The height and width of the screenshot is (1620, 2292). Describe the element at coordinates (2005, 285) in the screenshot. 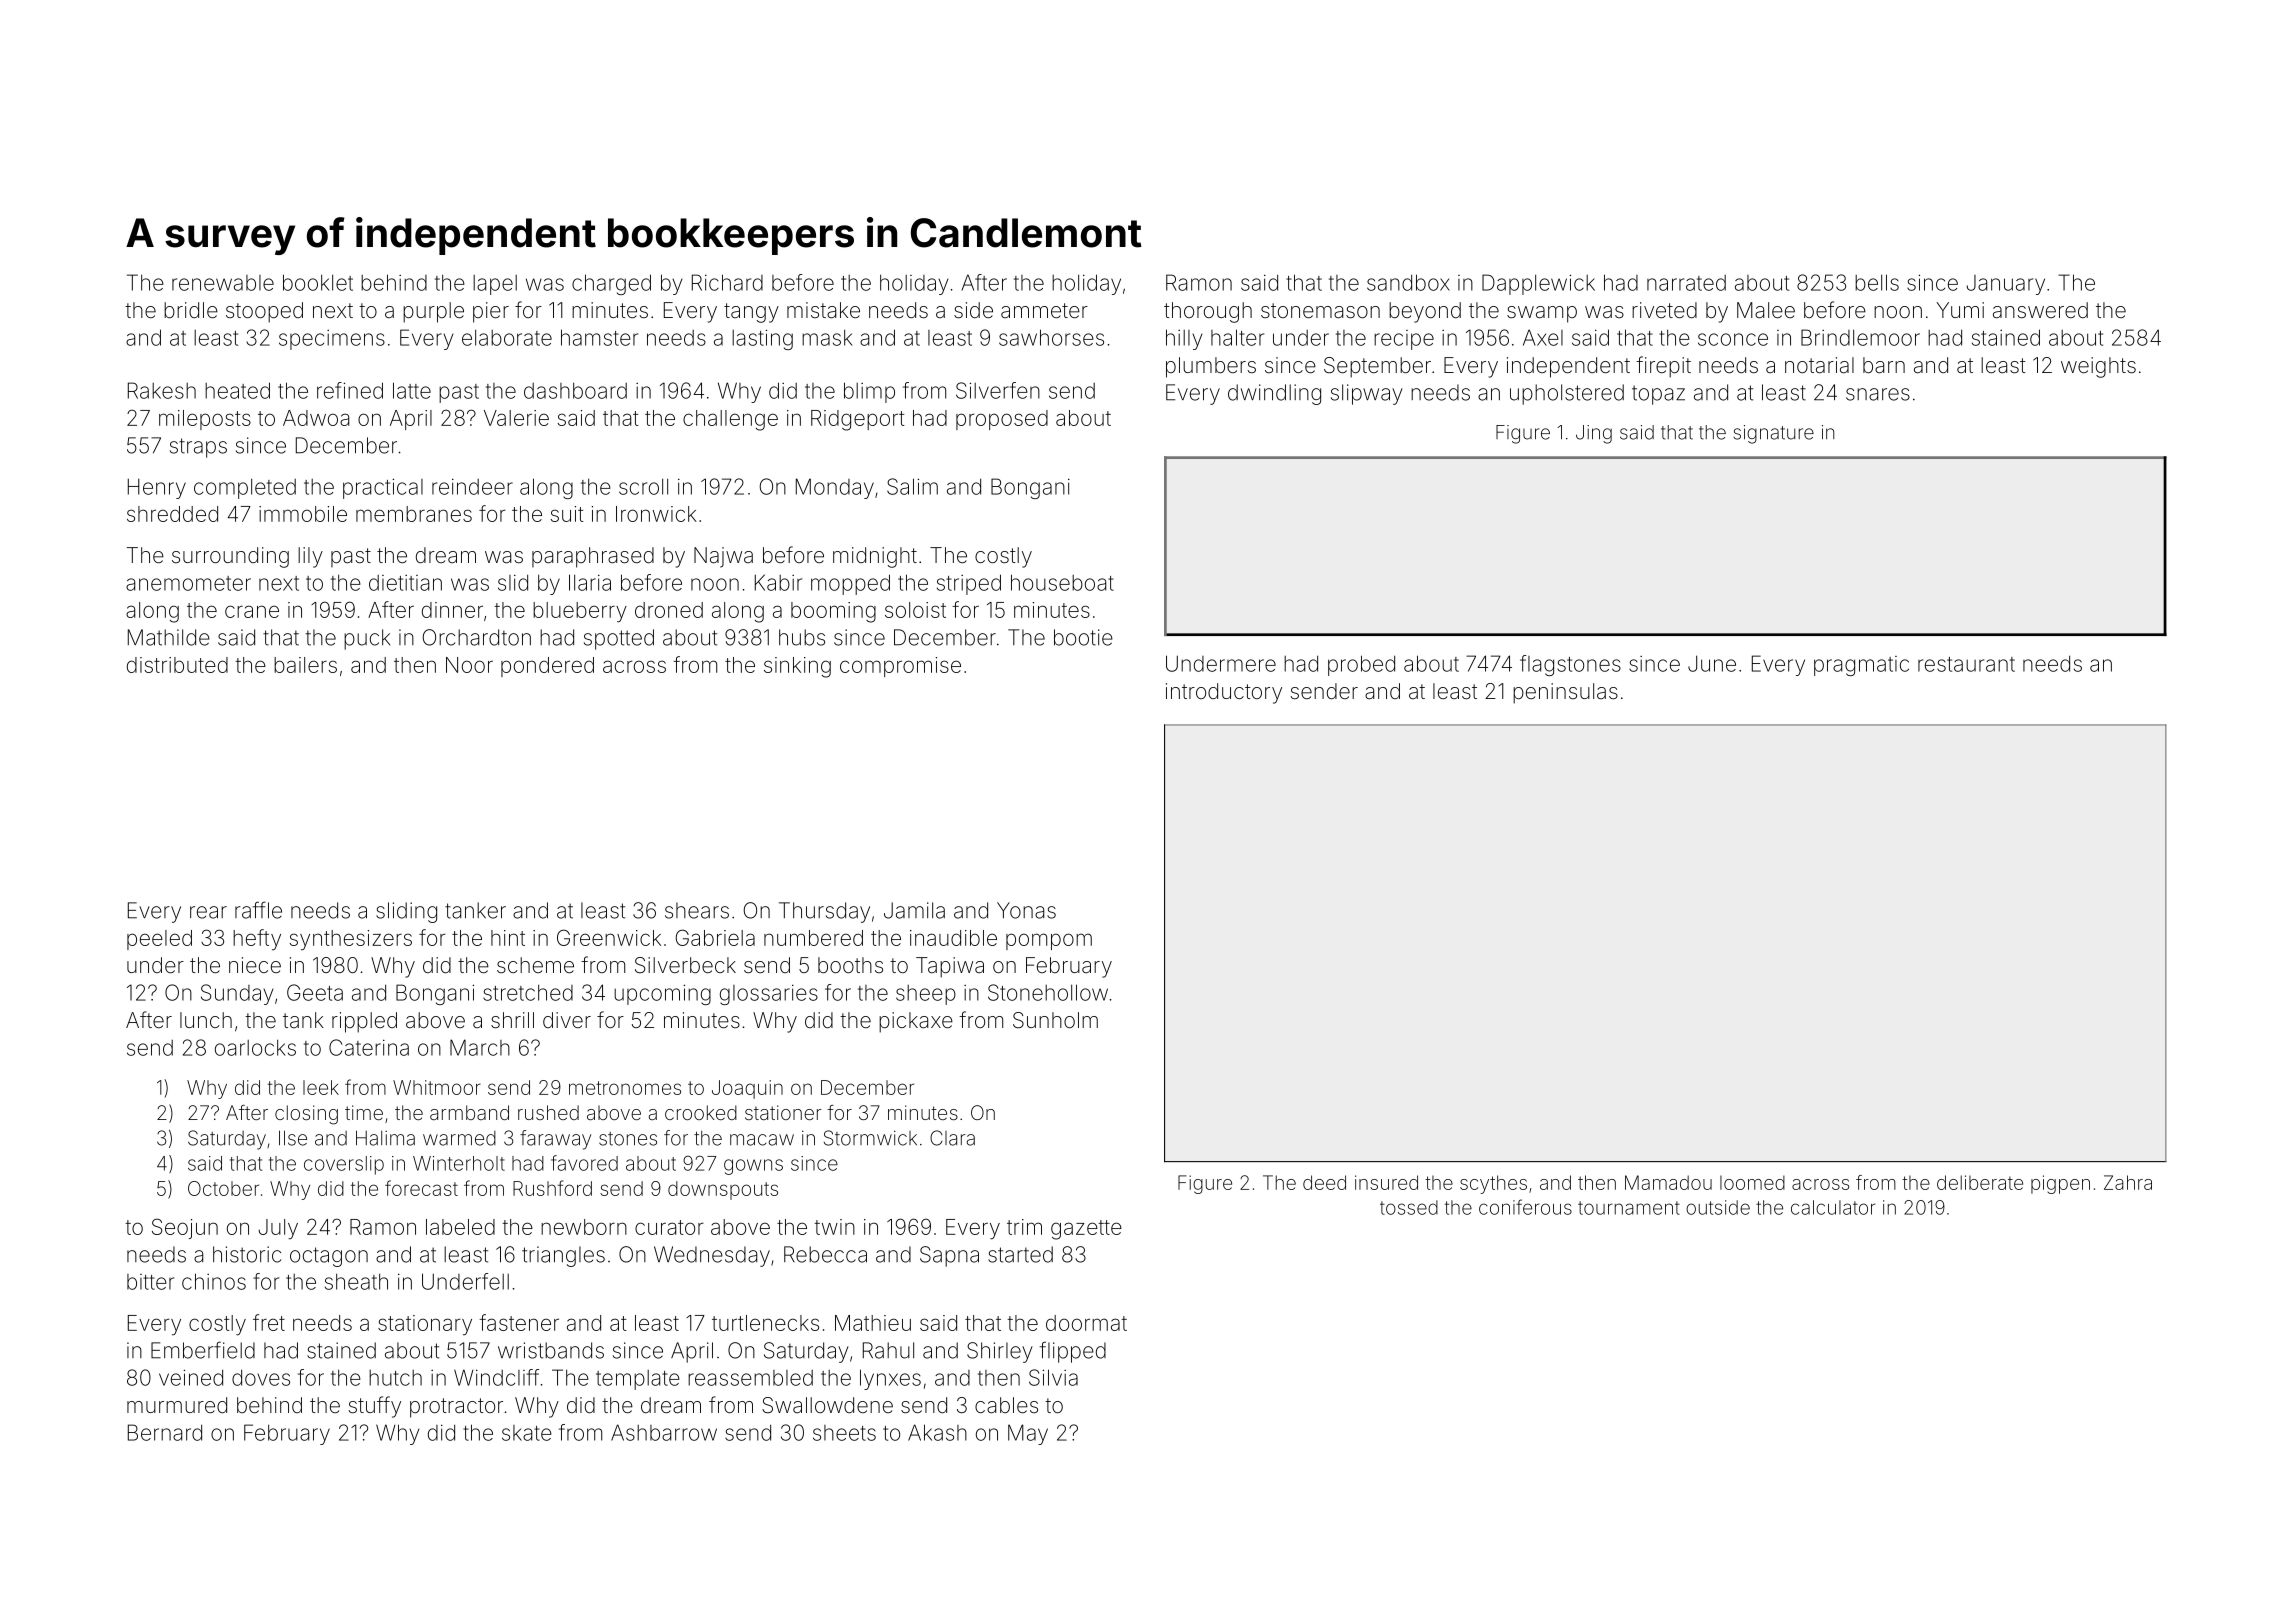

I see `January` at that location.
